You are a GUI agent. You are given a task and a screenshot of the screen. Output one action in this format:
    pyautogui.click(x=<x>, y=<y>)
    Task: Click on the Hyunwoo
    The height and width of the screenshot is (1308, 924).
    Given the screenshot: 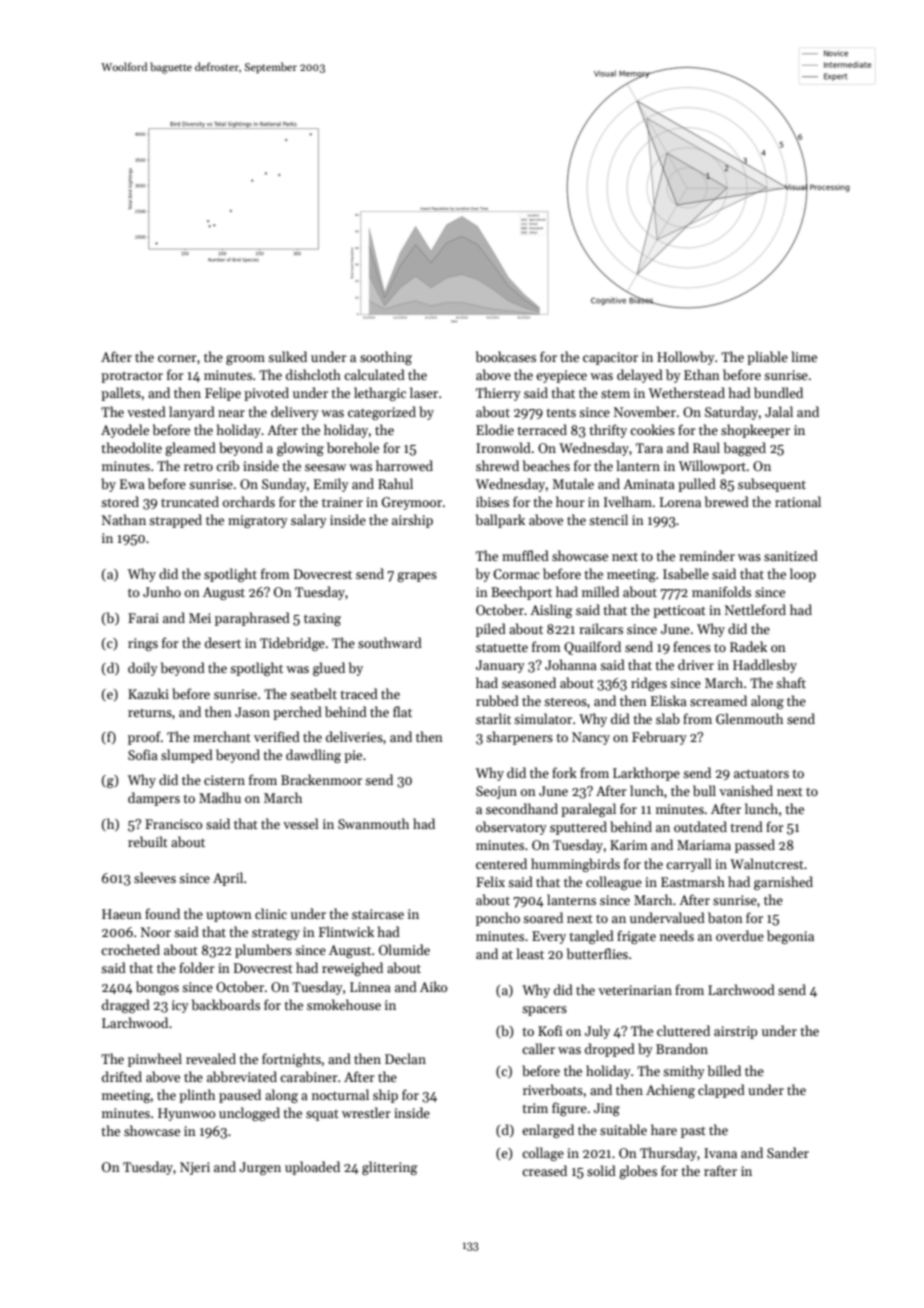 What is the action you would take?
    pyautogui.click(x=186, y=1114)
